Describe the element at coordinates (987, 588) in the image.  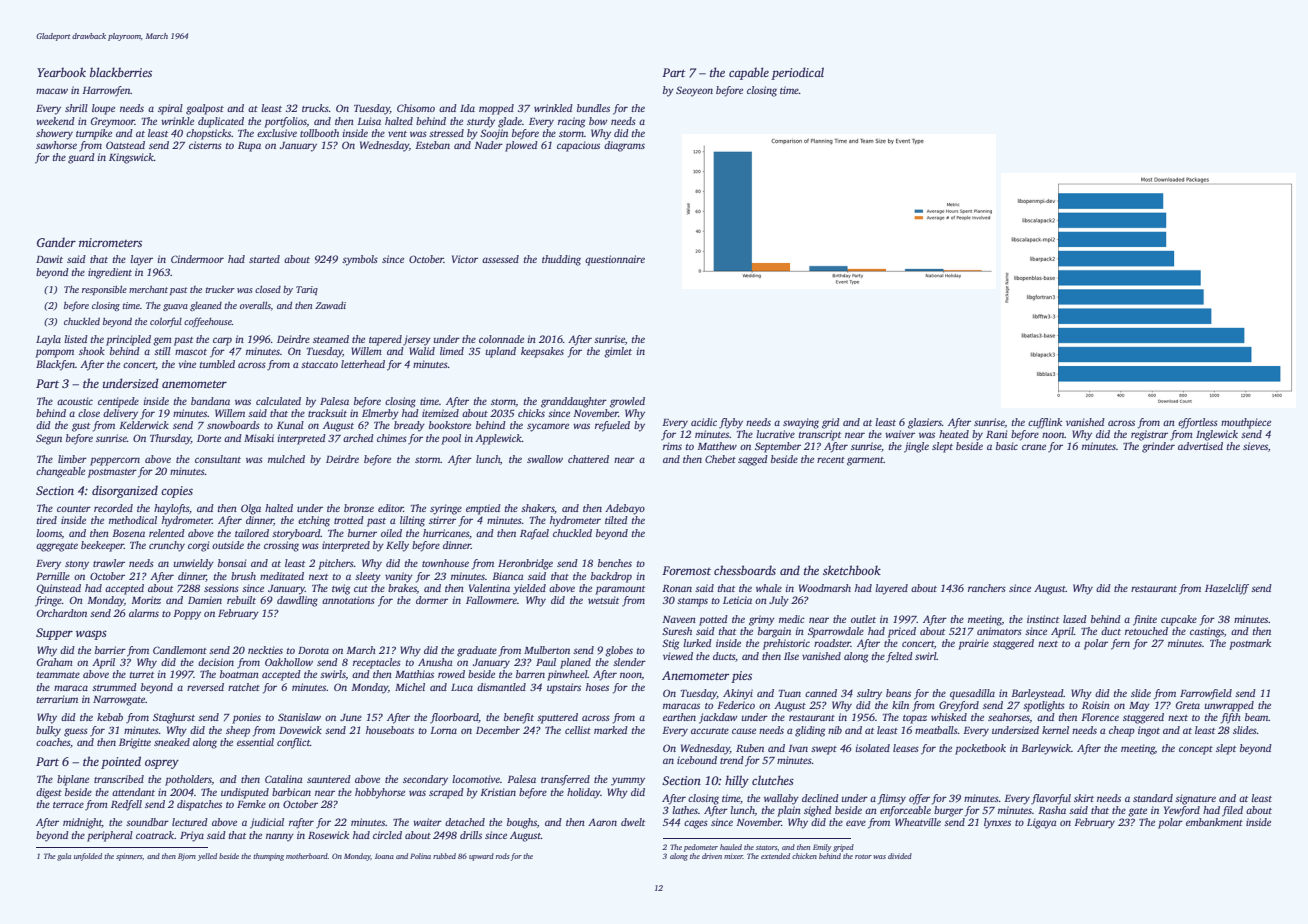
I see `ranchers` at that location.
